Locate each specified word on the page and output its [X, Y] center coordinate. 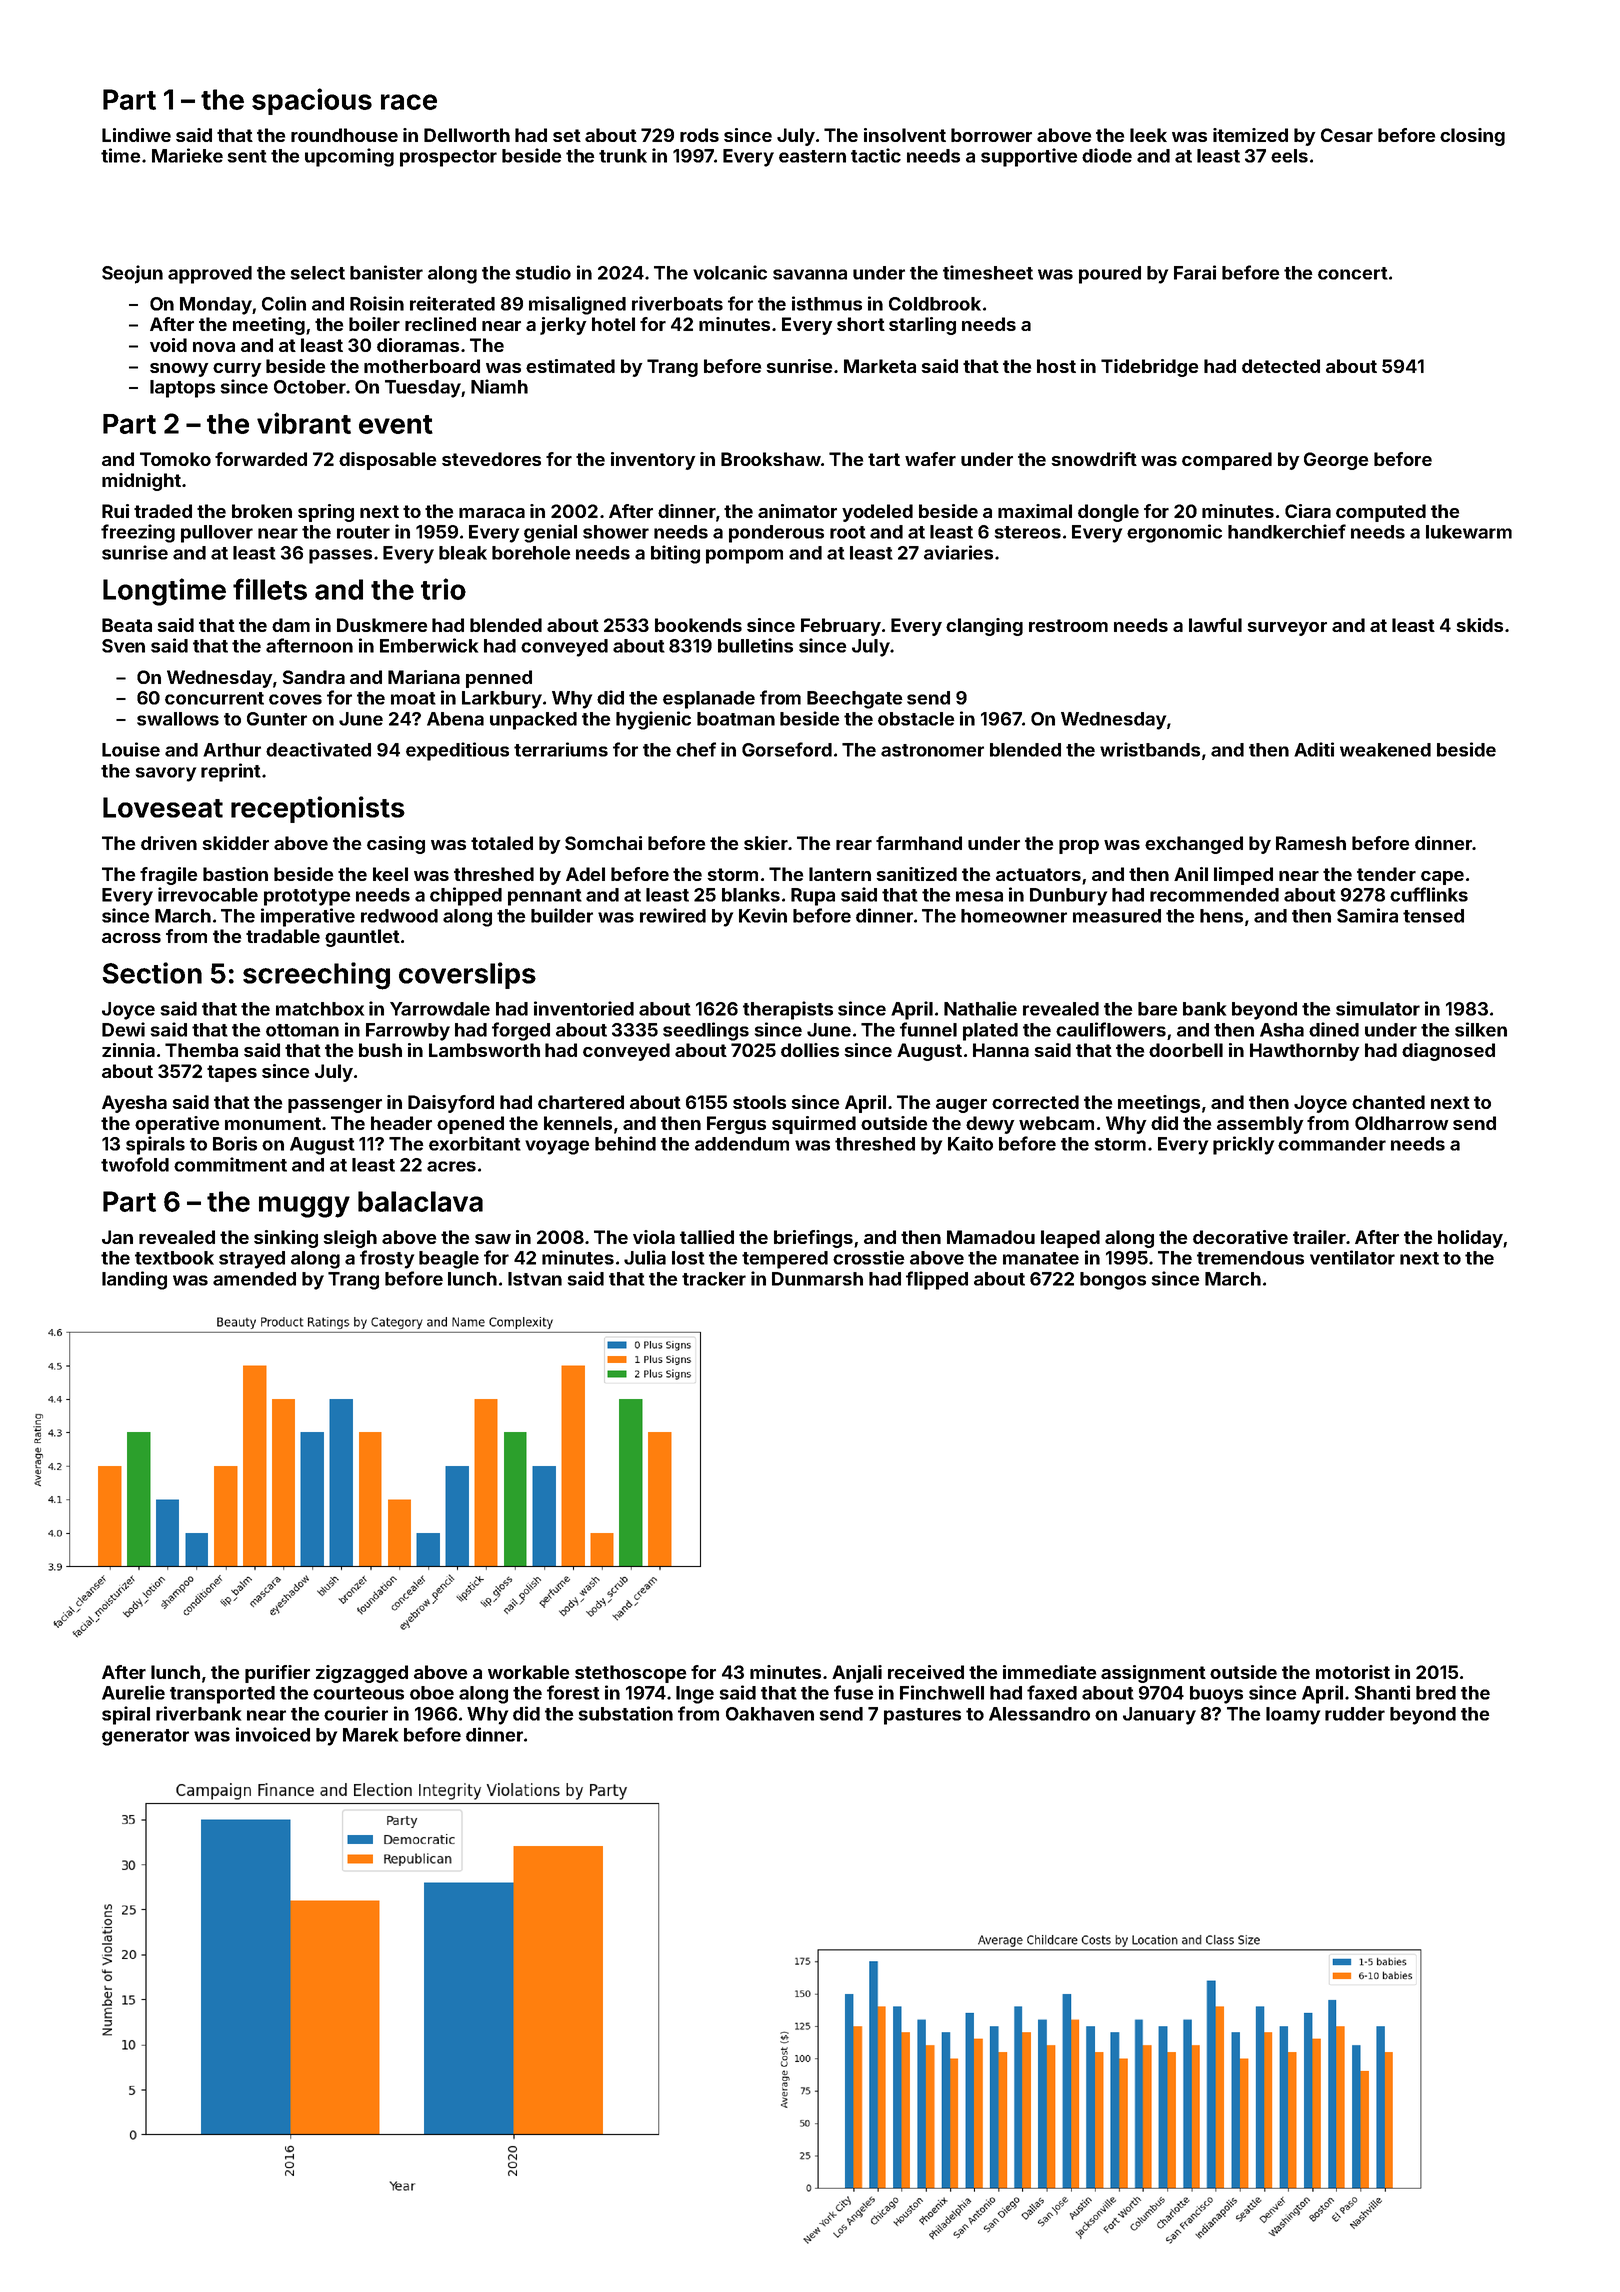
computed [1381, 513]
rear [854, 845]
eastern [812, 156]
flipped [937, 1280]
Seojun [132, 274]
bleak [463, 553]
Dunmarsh [817, 1279]
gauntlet [362, 938]
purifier [277, 1674]
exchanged [1194, 845]
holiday [1470, 1239]
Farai [1195, 272]
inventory [653, 461]
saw [493, 1239]
